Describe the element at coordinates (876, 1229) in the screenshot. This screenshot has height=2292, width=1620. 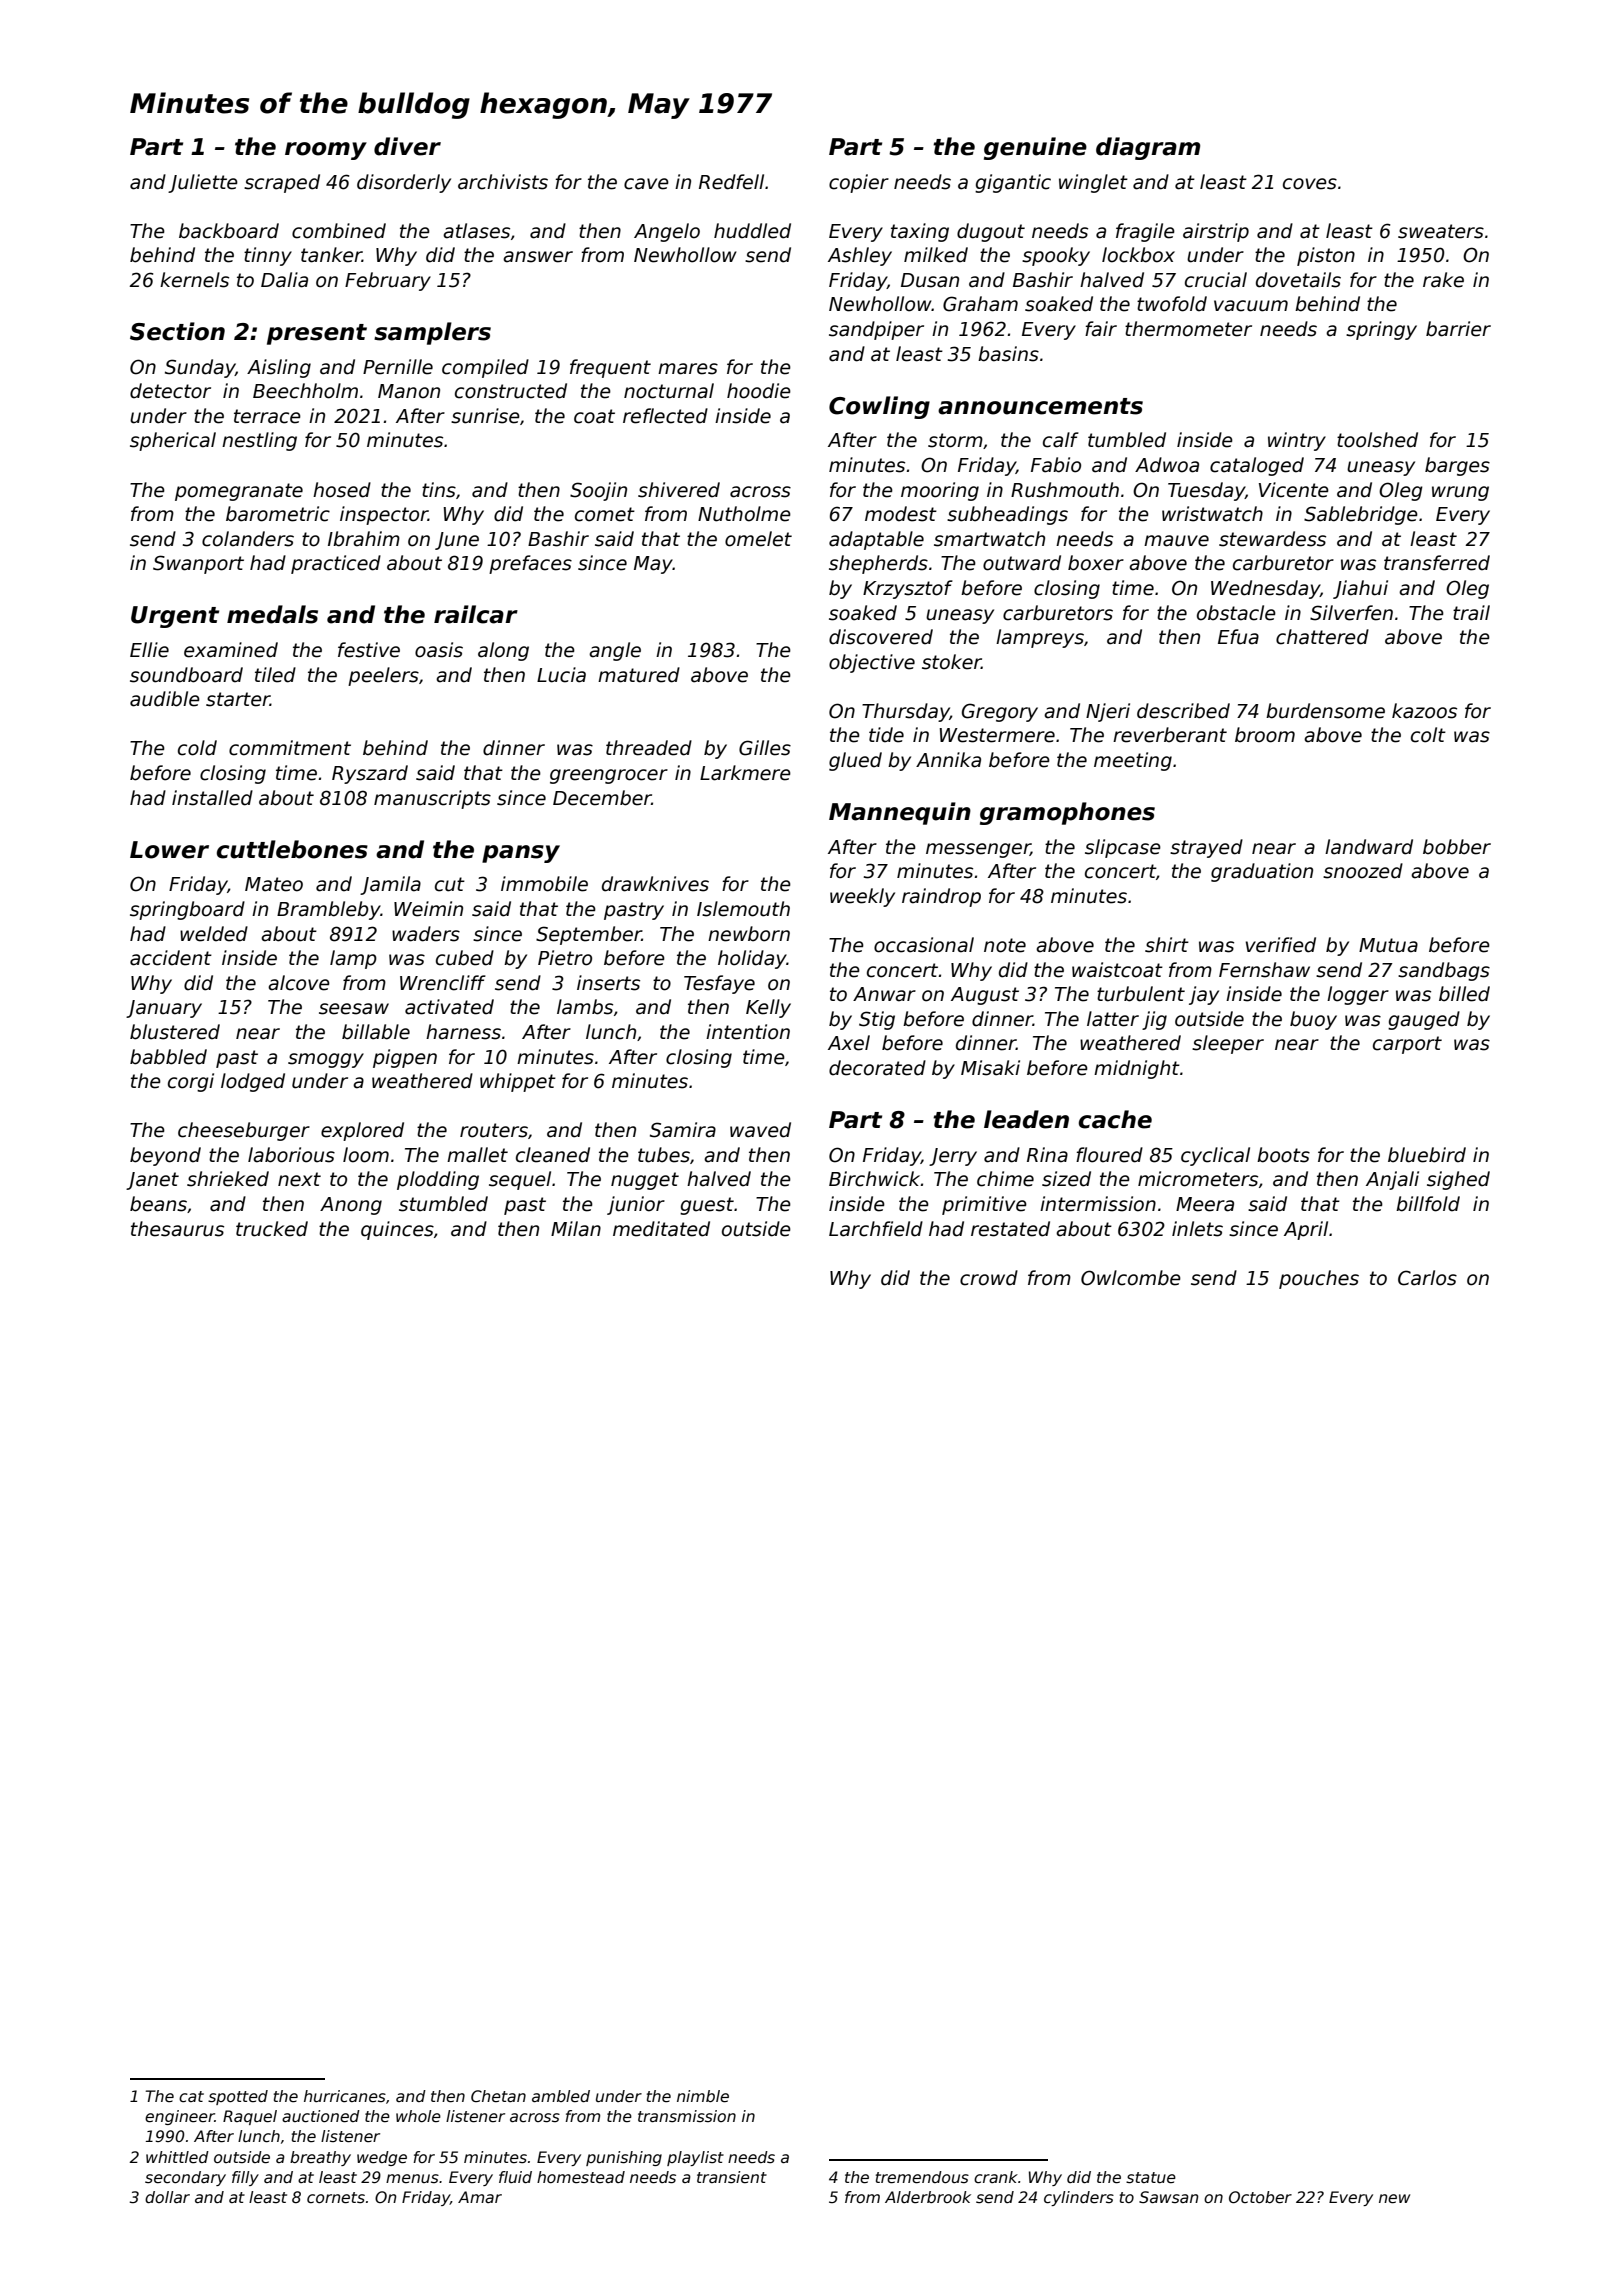
I see `Larchfield` at that location.
